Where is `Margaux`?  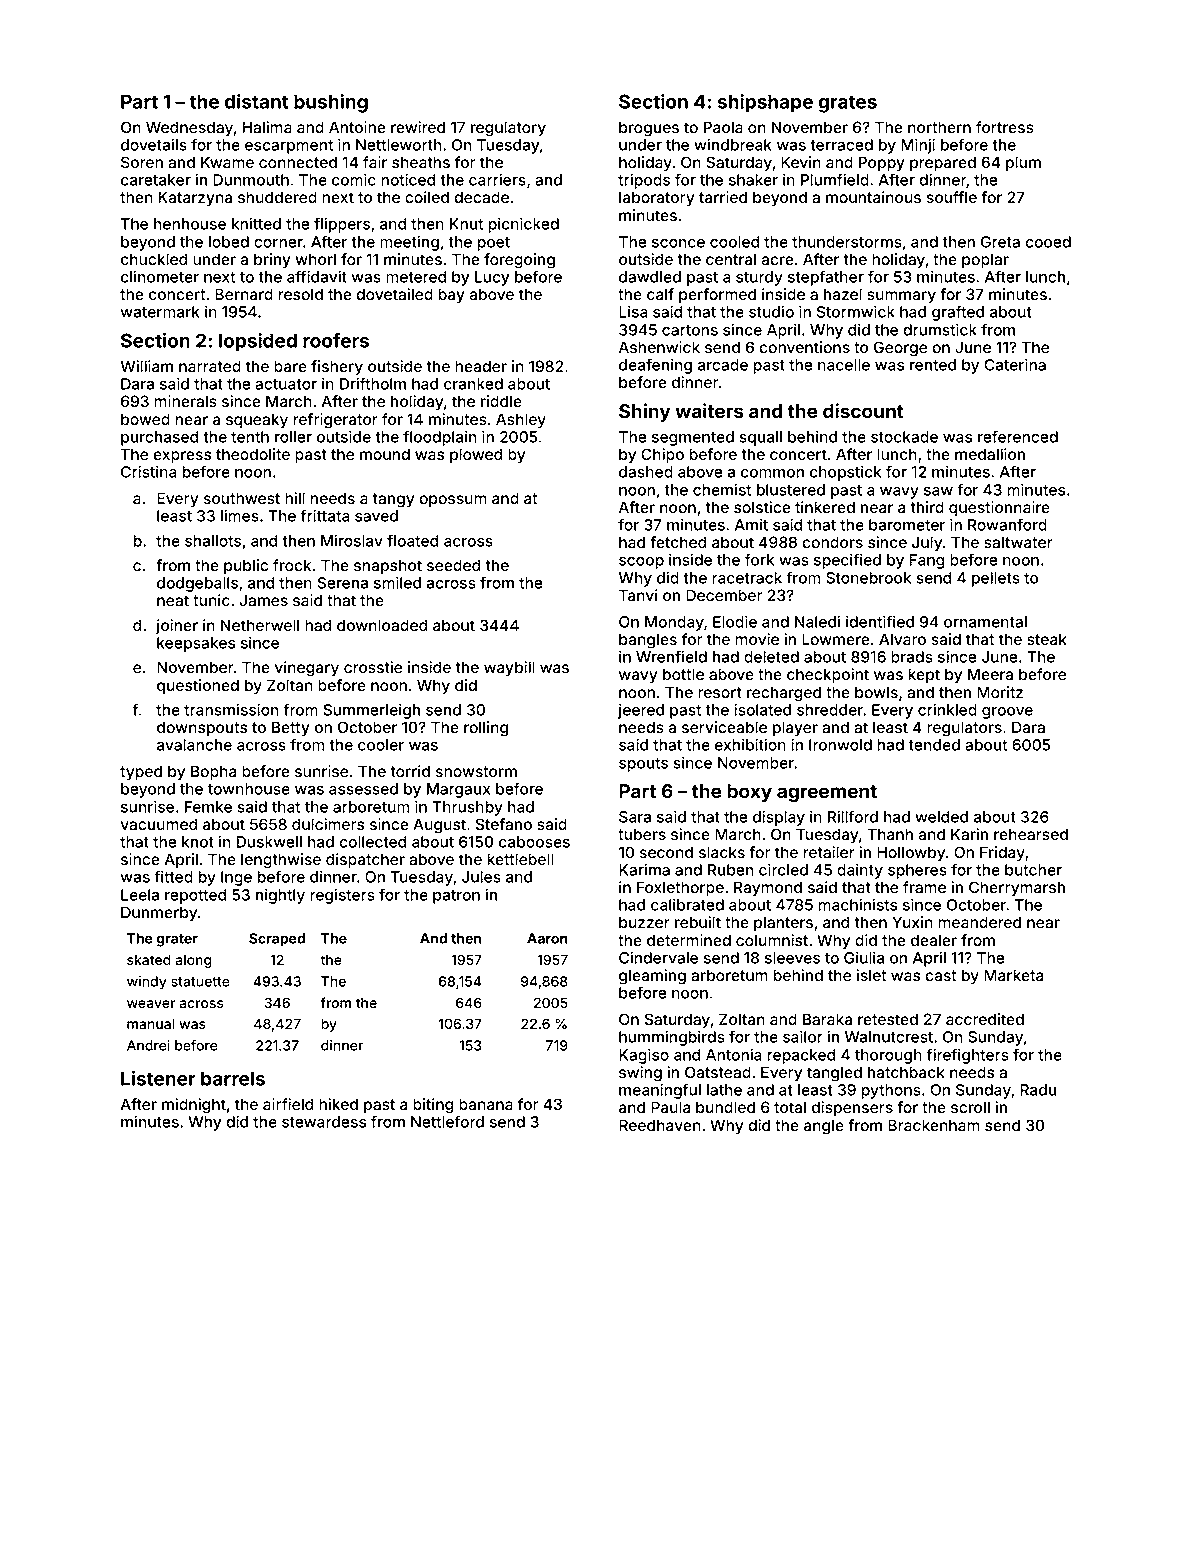
Margaux is located at coordinates (458, 790).
